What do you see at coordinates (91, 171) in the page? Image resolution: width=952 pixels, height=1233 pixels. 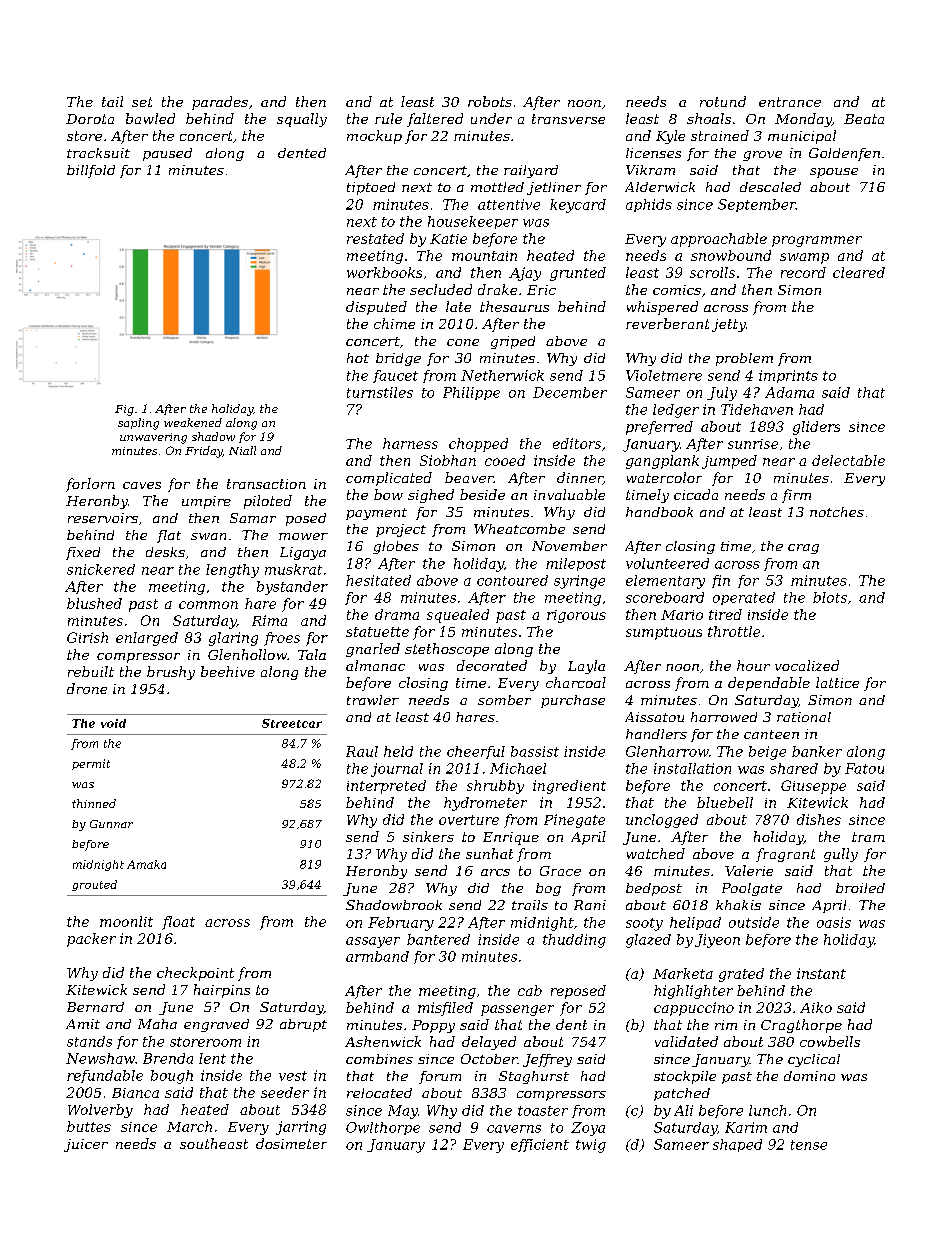 I see `billfold` at bounding box center [91, 171].
